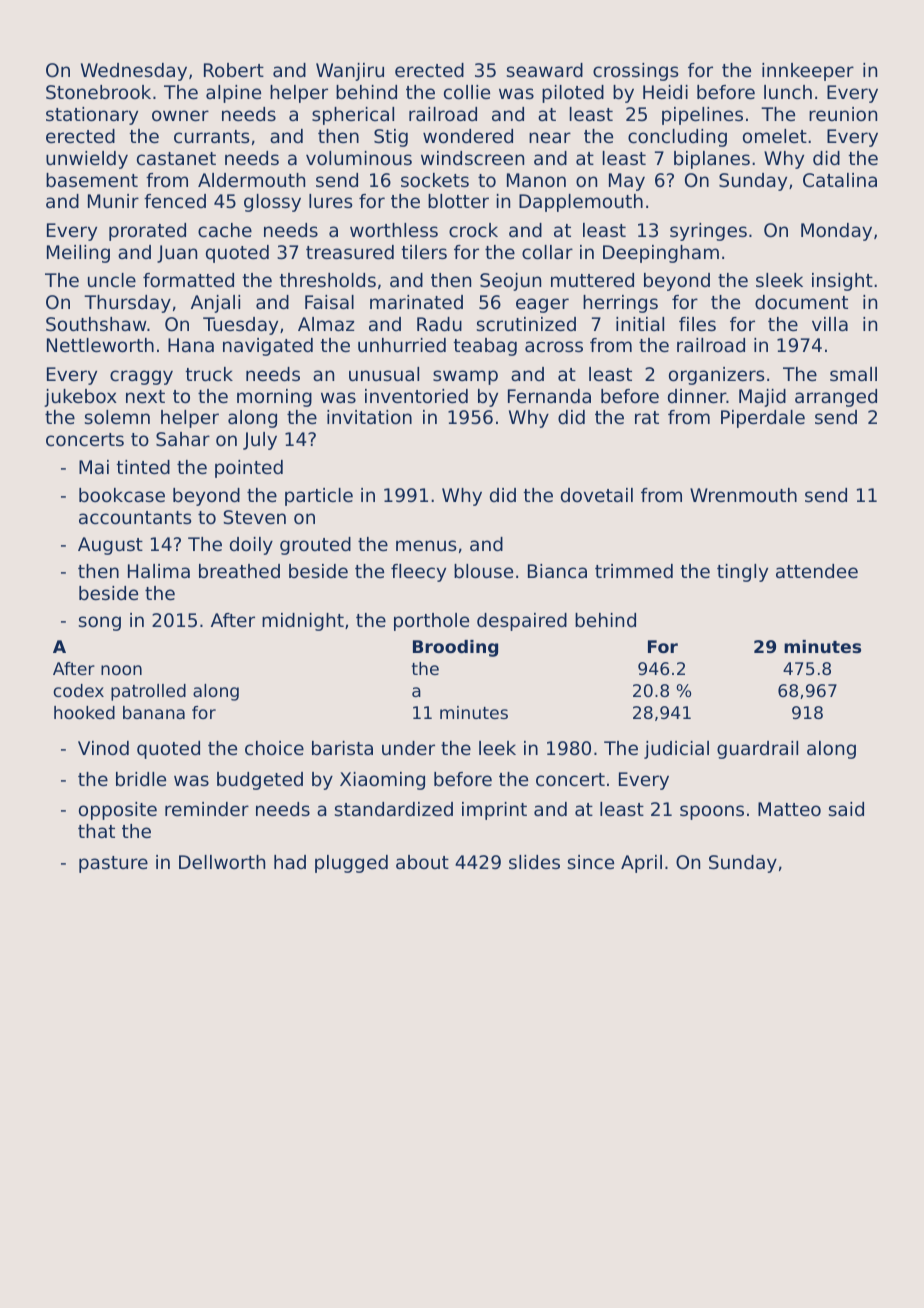 This screenshot has width=924, height=1308. I want to click on opposite, so click(118, 811).
